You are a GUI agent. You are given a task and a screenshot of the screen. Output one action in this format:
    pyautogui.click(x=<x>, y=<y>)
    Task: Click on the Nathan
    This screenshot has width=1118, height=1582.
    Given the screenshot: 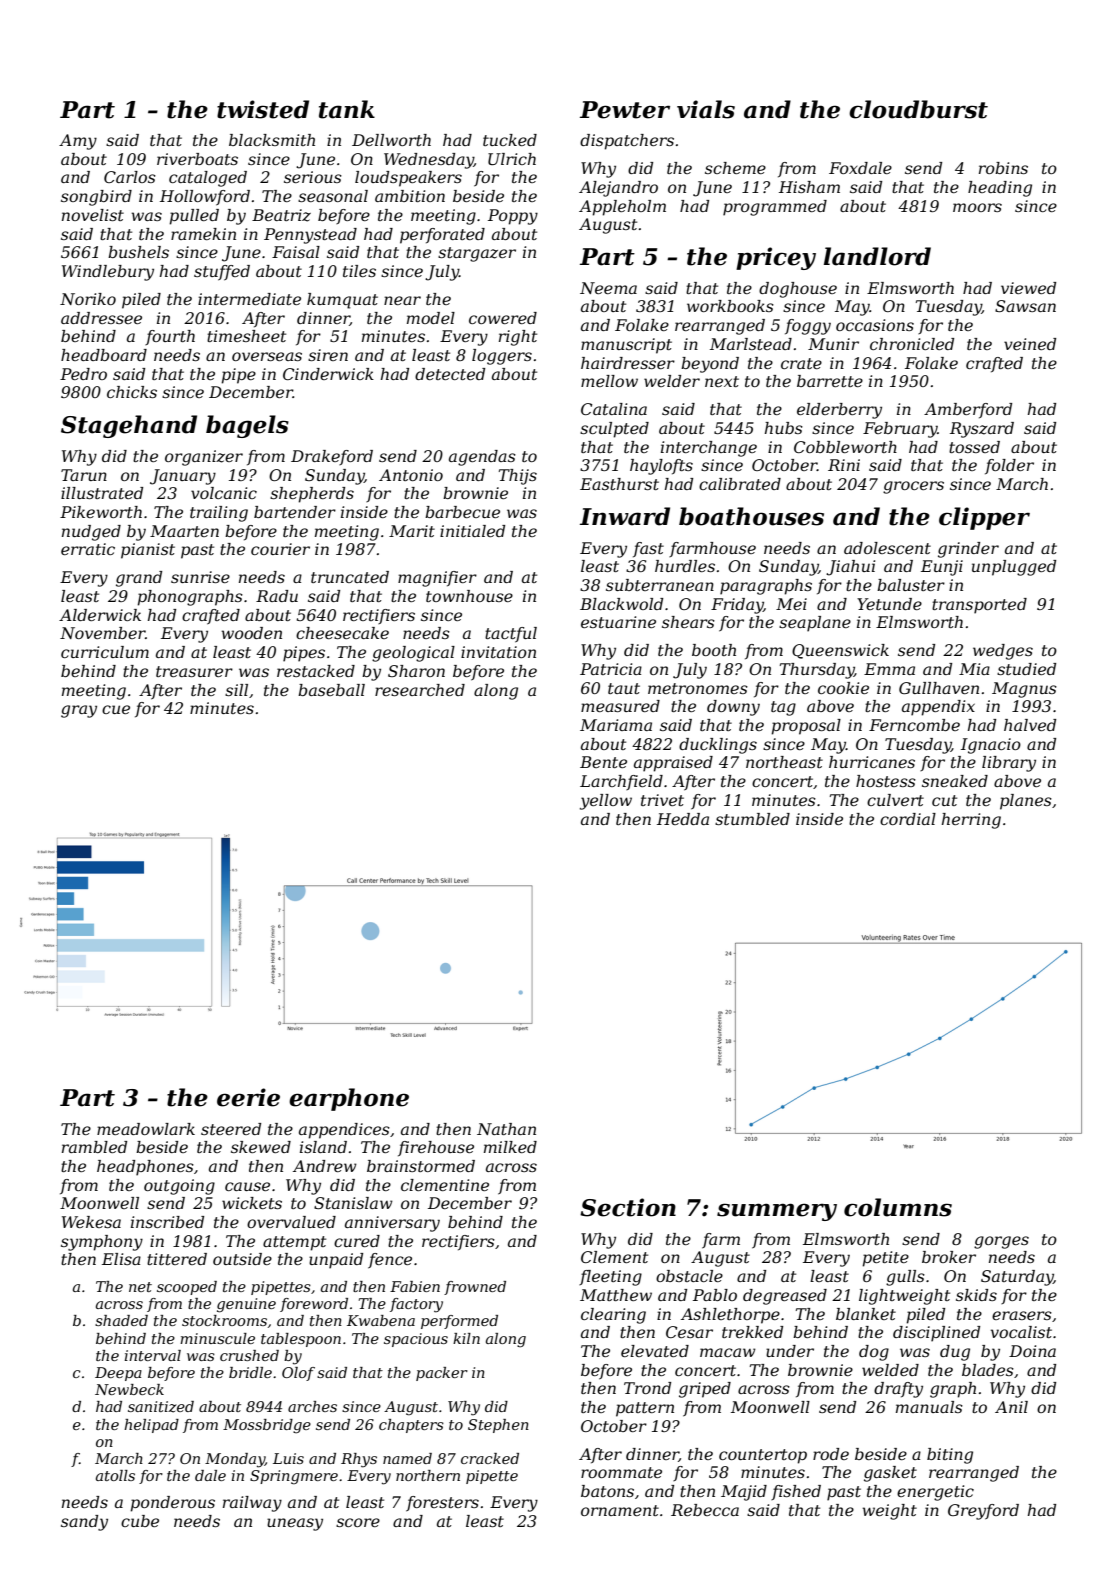 What is the action you would take?
    pyautogui.click(x=506, y=1129)
